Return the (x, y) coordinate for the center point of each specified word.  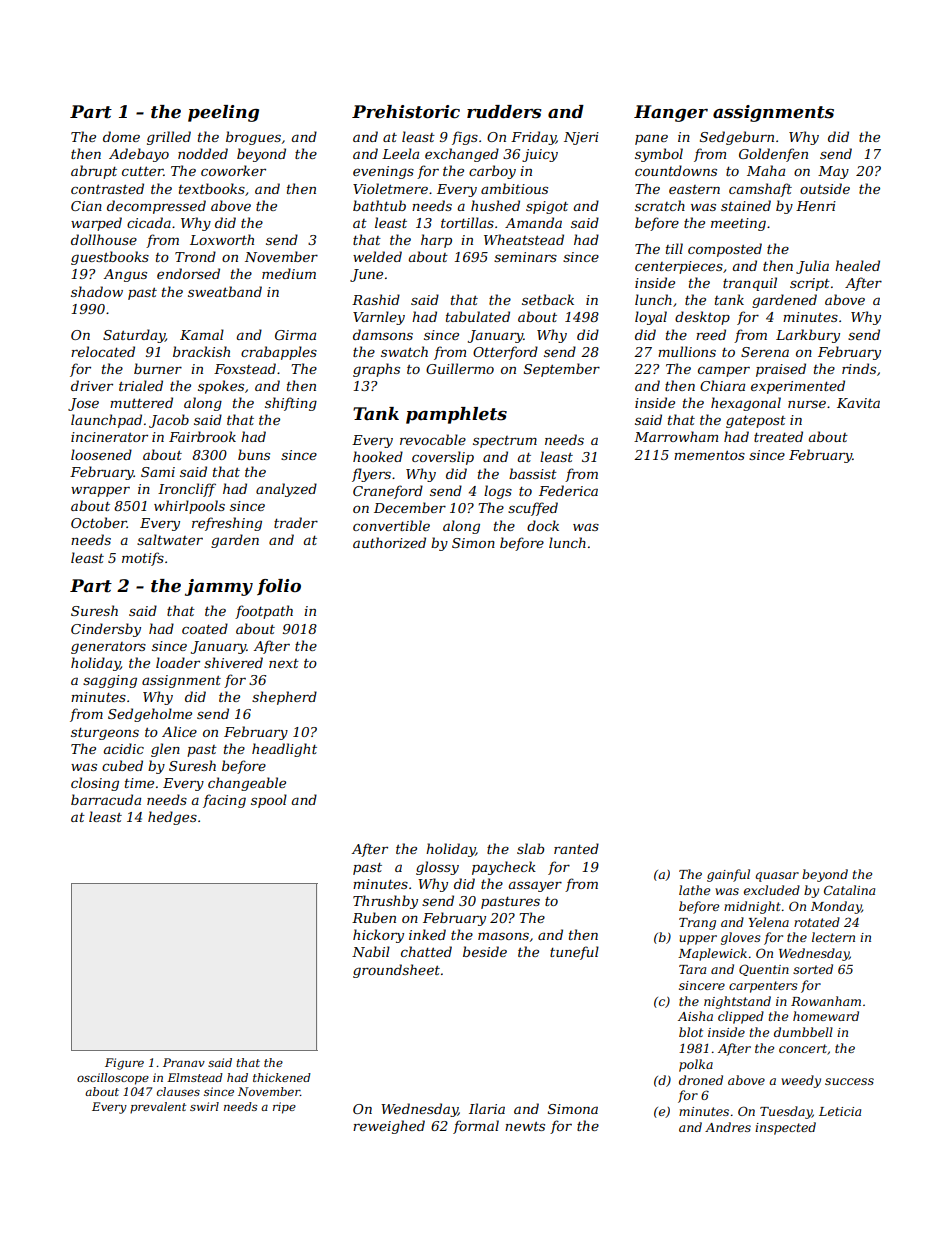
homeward (826, 1016)
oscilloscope (113, 1079)
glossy (437, 868)
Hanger (671, 113)
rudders (504, 112)
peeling (223, 113)
